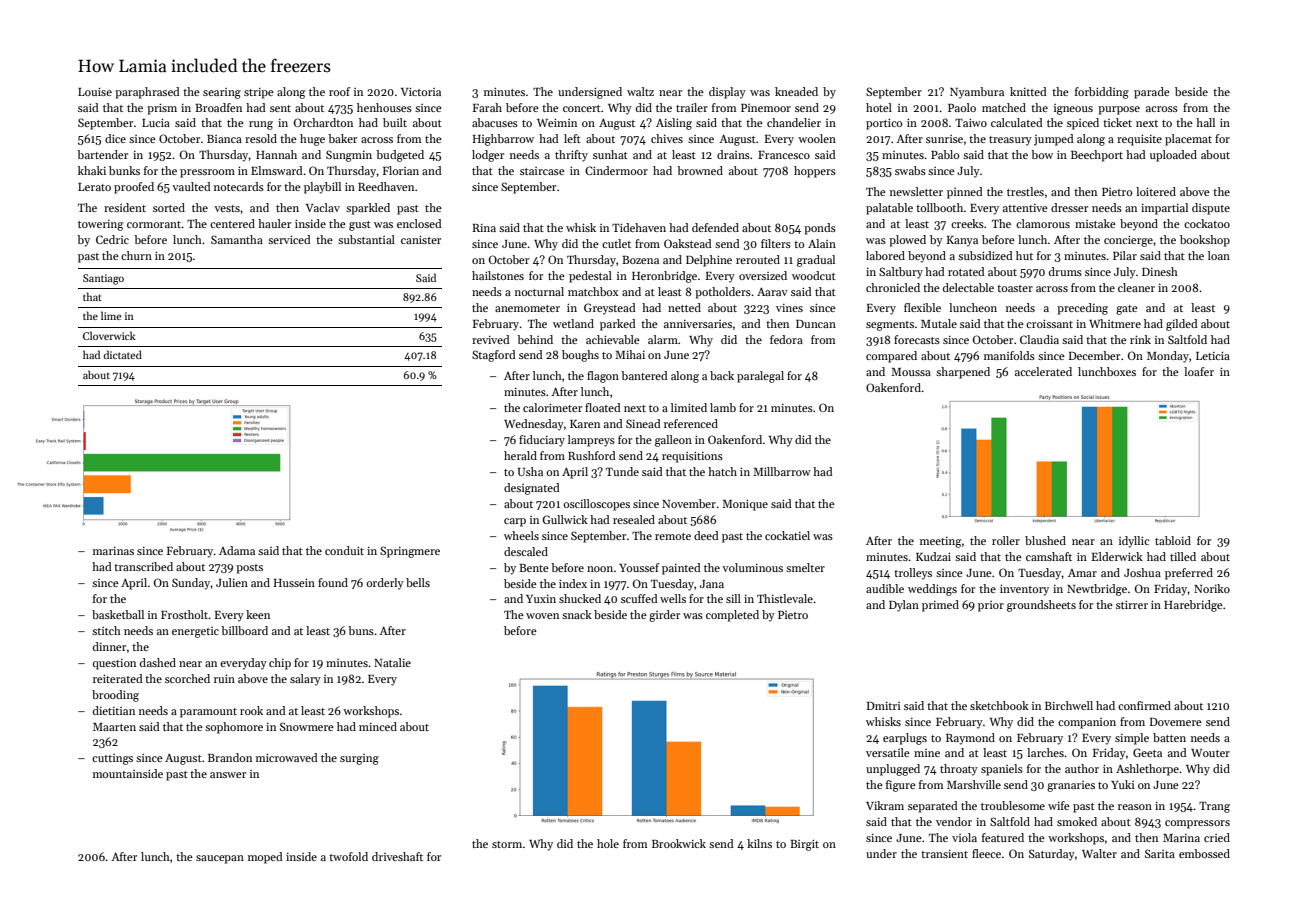  What do you see at coordinates (118, 614) in the page?
I see `basketball` at bounding box center [118, 614].
